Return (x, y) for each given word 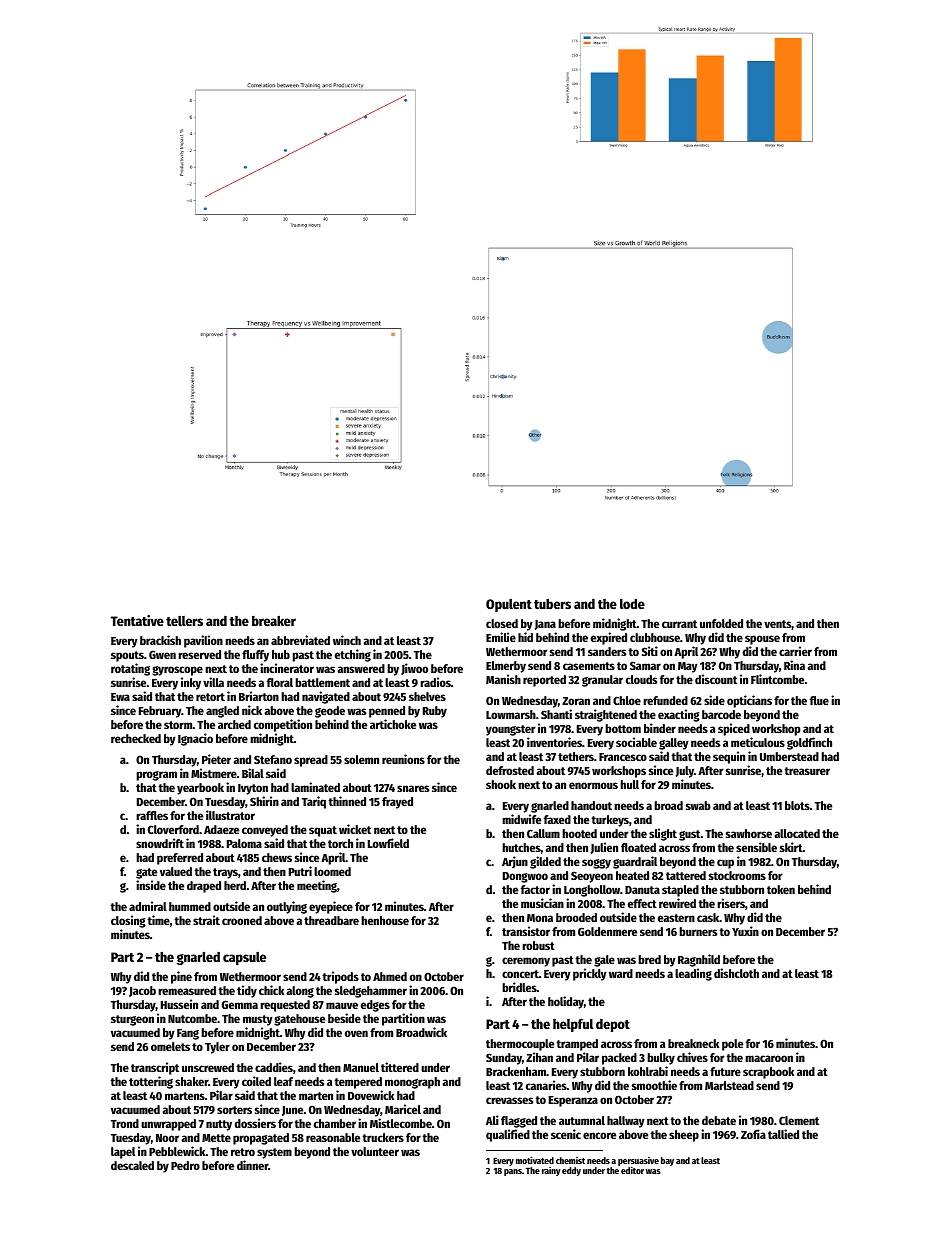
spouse (762, 640)
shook (501, 784)
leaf (283, 1081)
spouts (127, 656)
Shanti (556, 714)
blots (797, 805)
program (156, 776)
